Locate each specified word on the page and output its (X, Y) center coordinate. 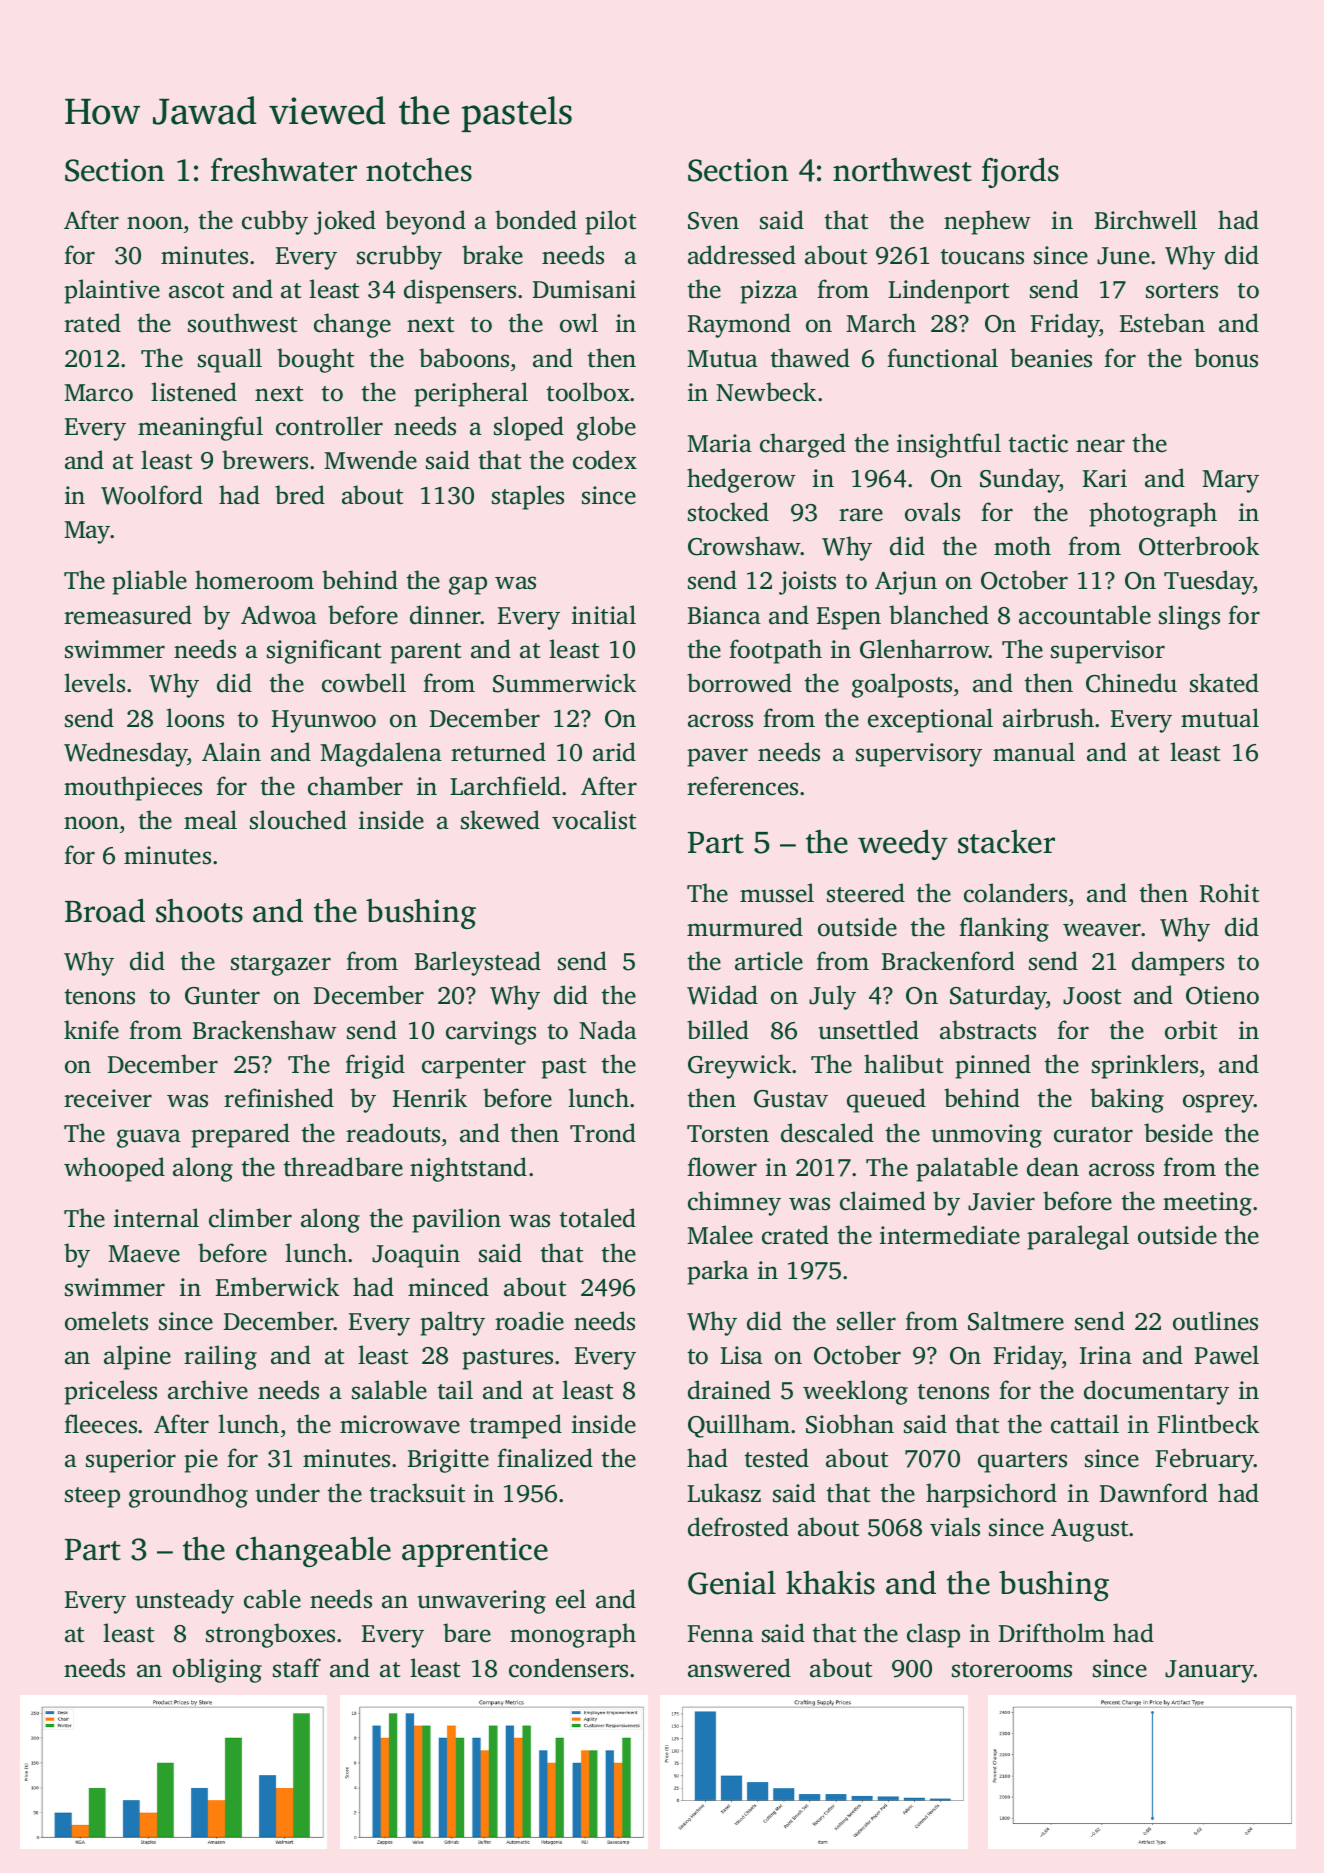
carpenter (474, 1068)
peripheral (471, 394)
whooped (114, 1169)
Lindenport (948, 291)
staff (297, 1668)
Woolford (152, 495)
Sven (713, 221)
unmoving (987, 1136)
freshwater (284, 170)
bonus (1226, 358)
